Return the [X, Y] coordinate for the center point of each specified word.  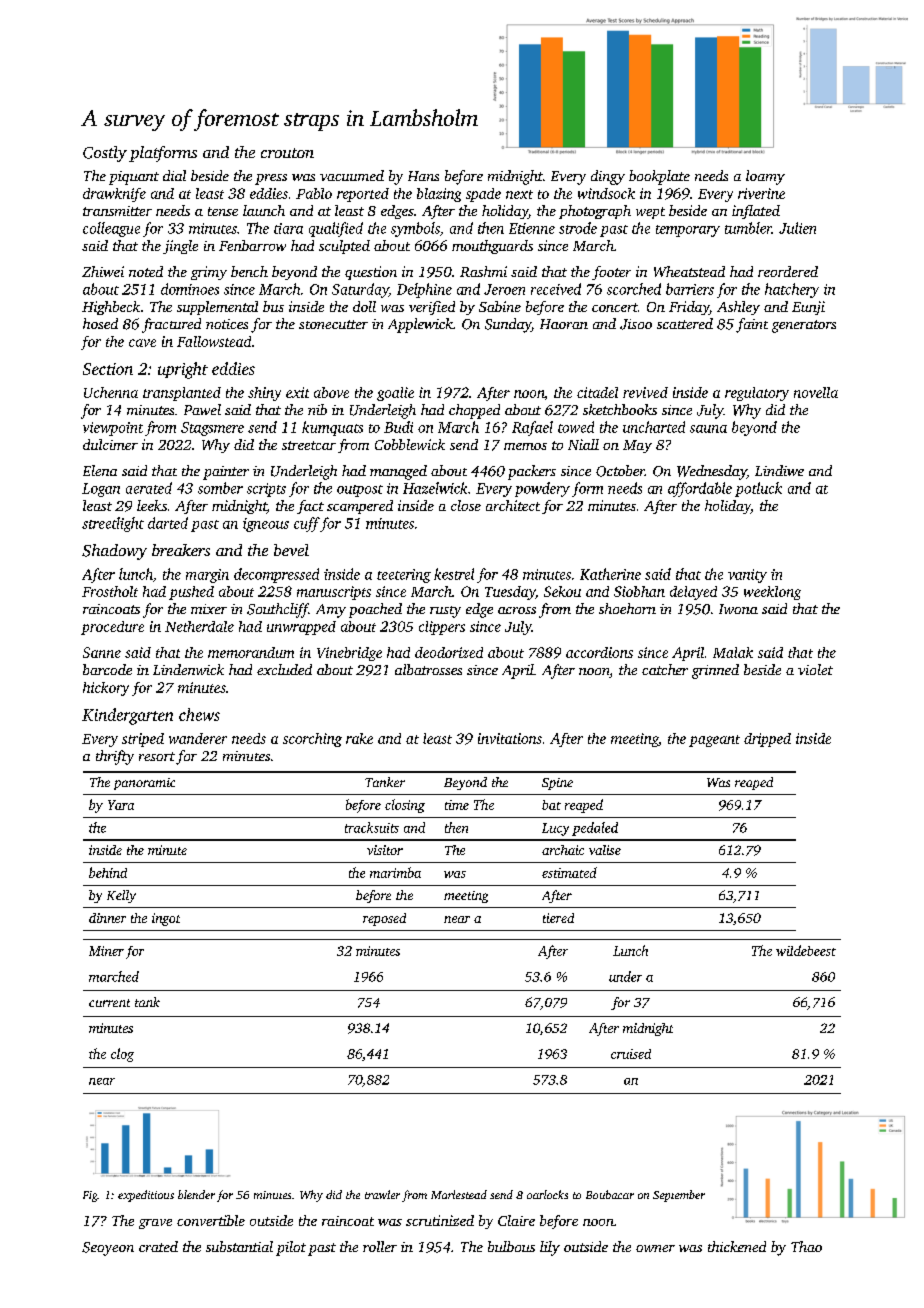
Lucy [555, 829]
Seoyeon [108, 1249]
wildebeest [806, 950]
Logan [101, 490]
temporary [688, 231]
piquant [134, 178]
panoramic [144, 784]
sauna [708, 429]
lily [550, 1248]
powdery [542, 489]
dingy [608, 177]
